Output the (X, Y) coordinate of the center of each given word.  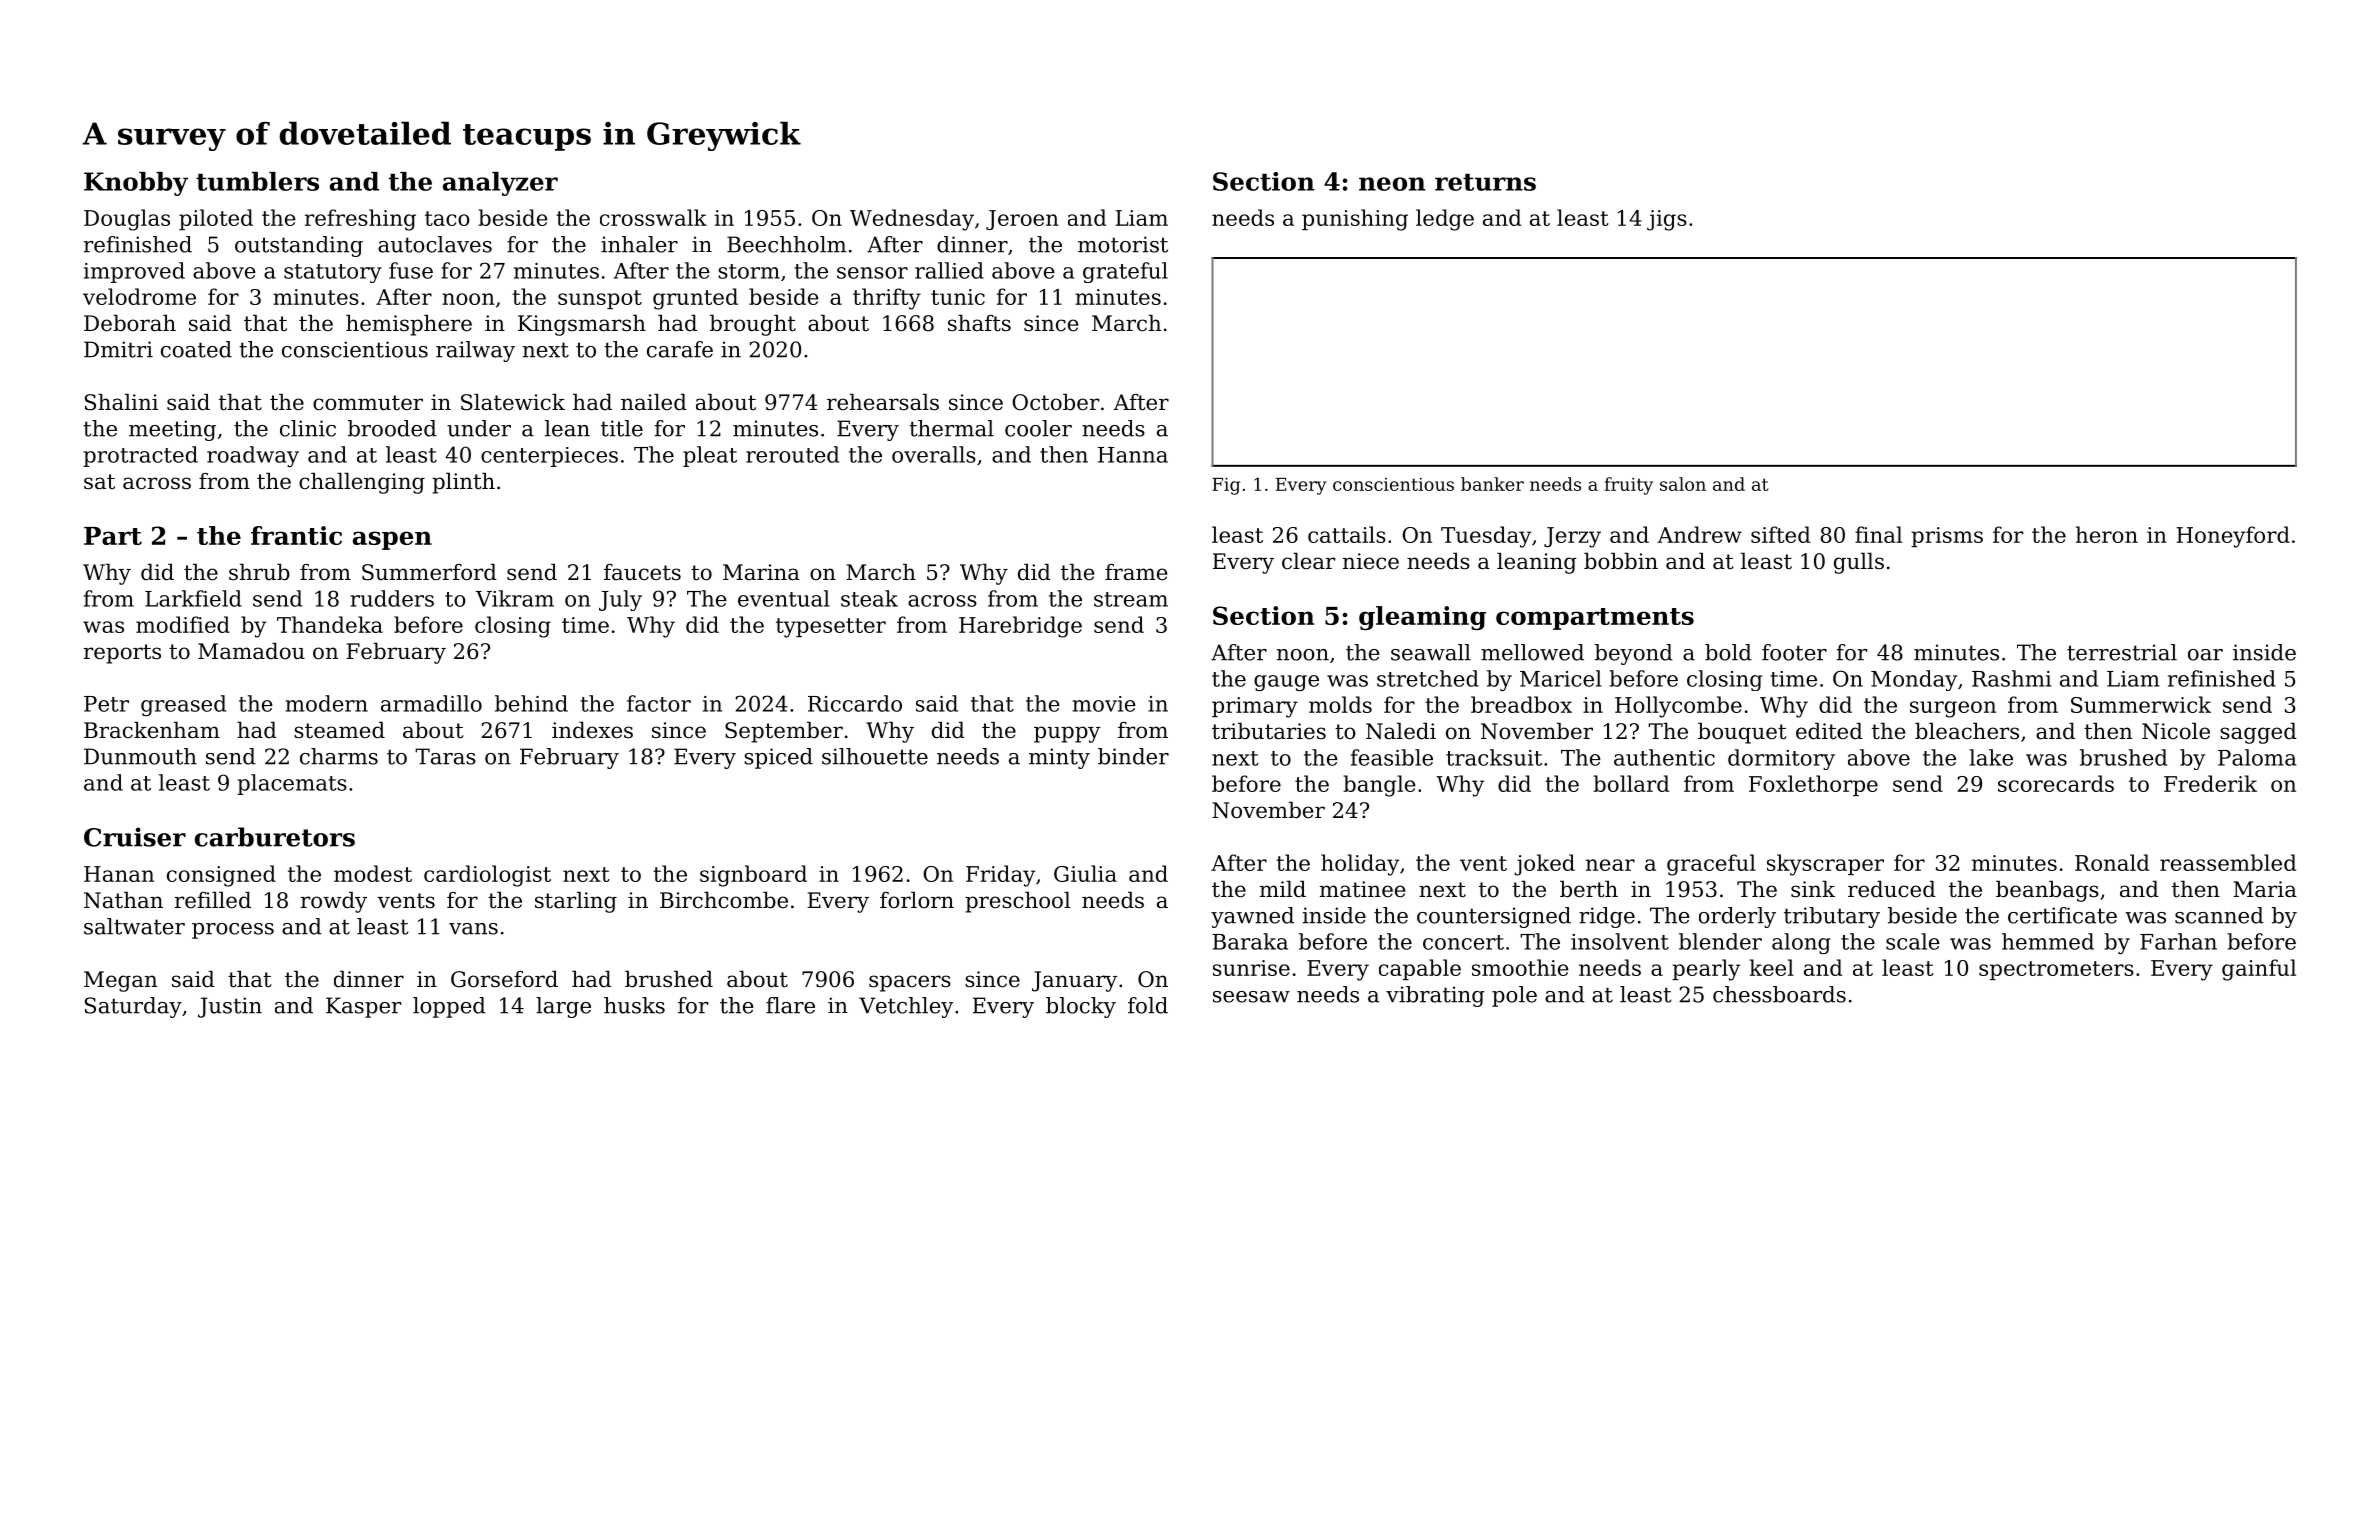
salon (1683, 484)
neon (1392, 184)
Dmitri (118, 349)
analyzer (500, 184)
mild (1283, 889)
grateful (1125, 272)
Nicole (2176, 731)
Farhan (2178, 941)
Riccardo (855, 703)
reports (122, 654)
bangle (1379, 786)
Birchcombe (724, 900)
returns (1485, 182)
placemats (292, 784)
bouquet (1742, 733)
